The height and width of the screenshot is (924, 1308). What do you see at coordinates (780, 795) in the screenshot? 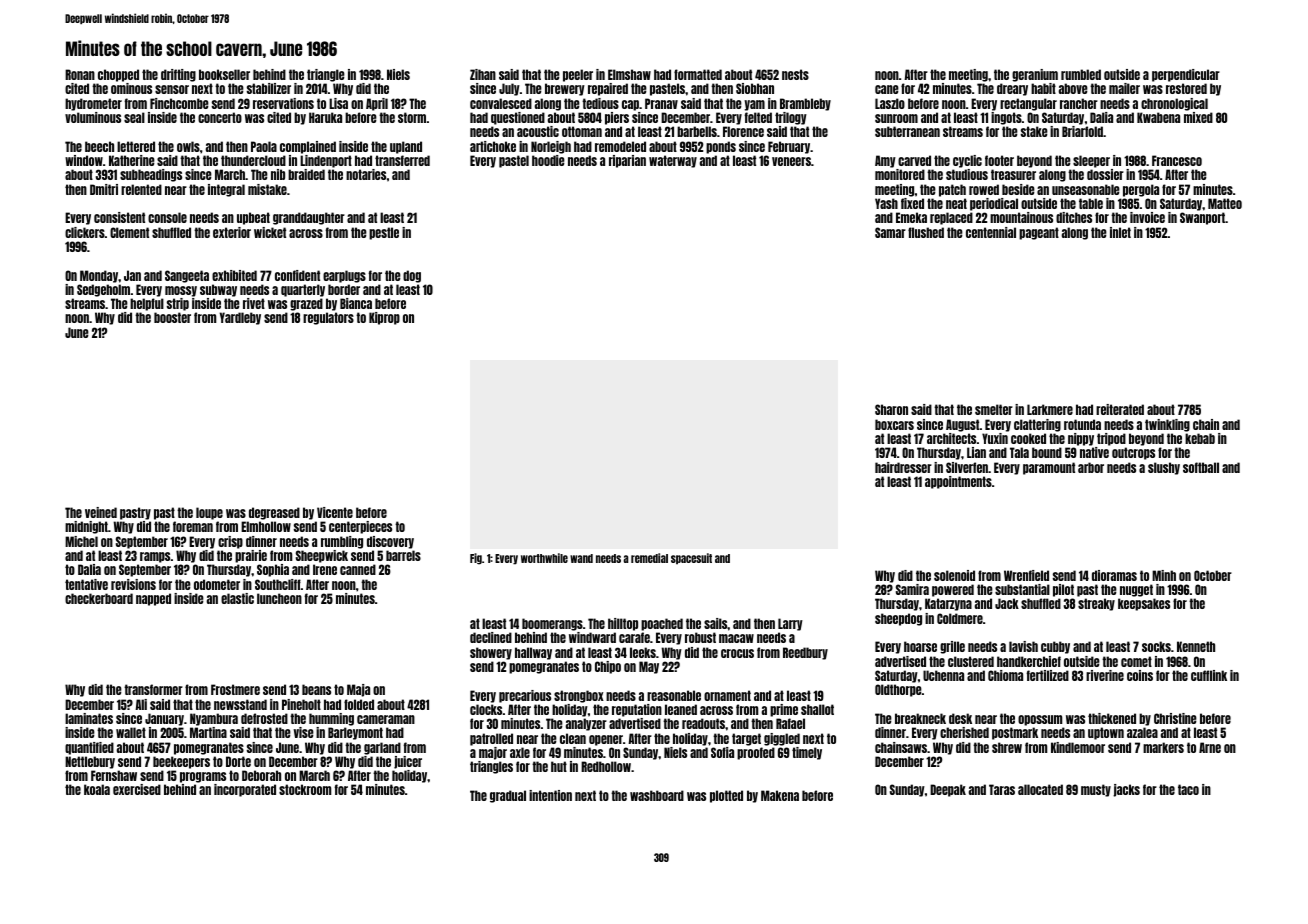
I see `Makena` at bounding box center [780, 795].
